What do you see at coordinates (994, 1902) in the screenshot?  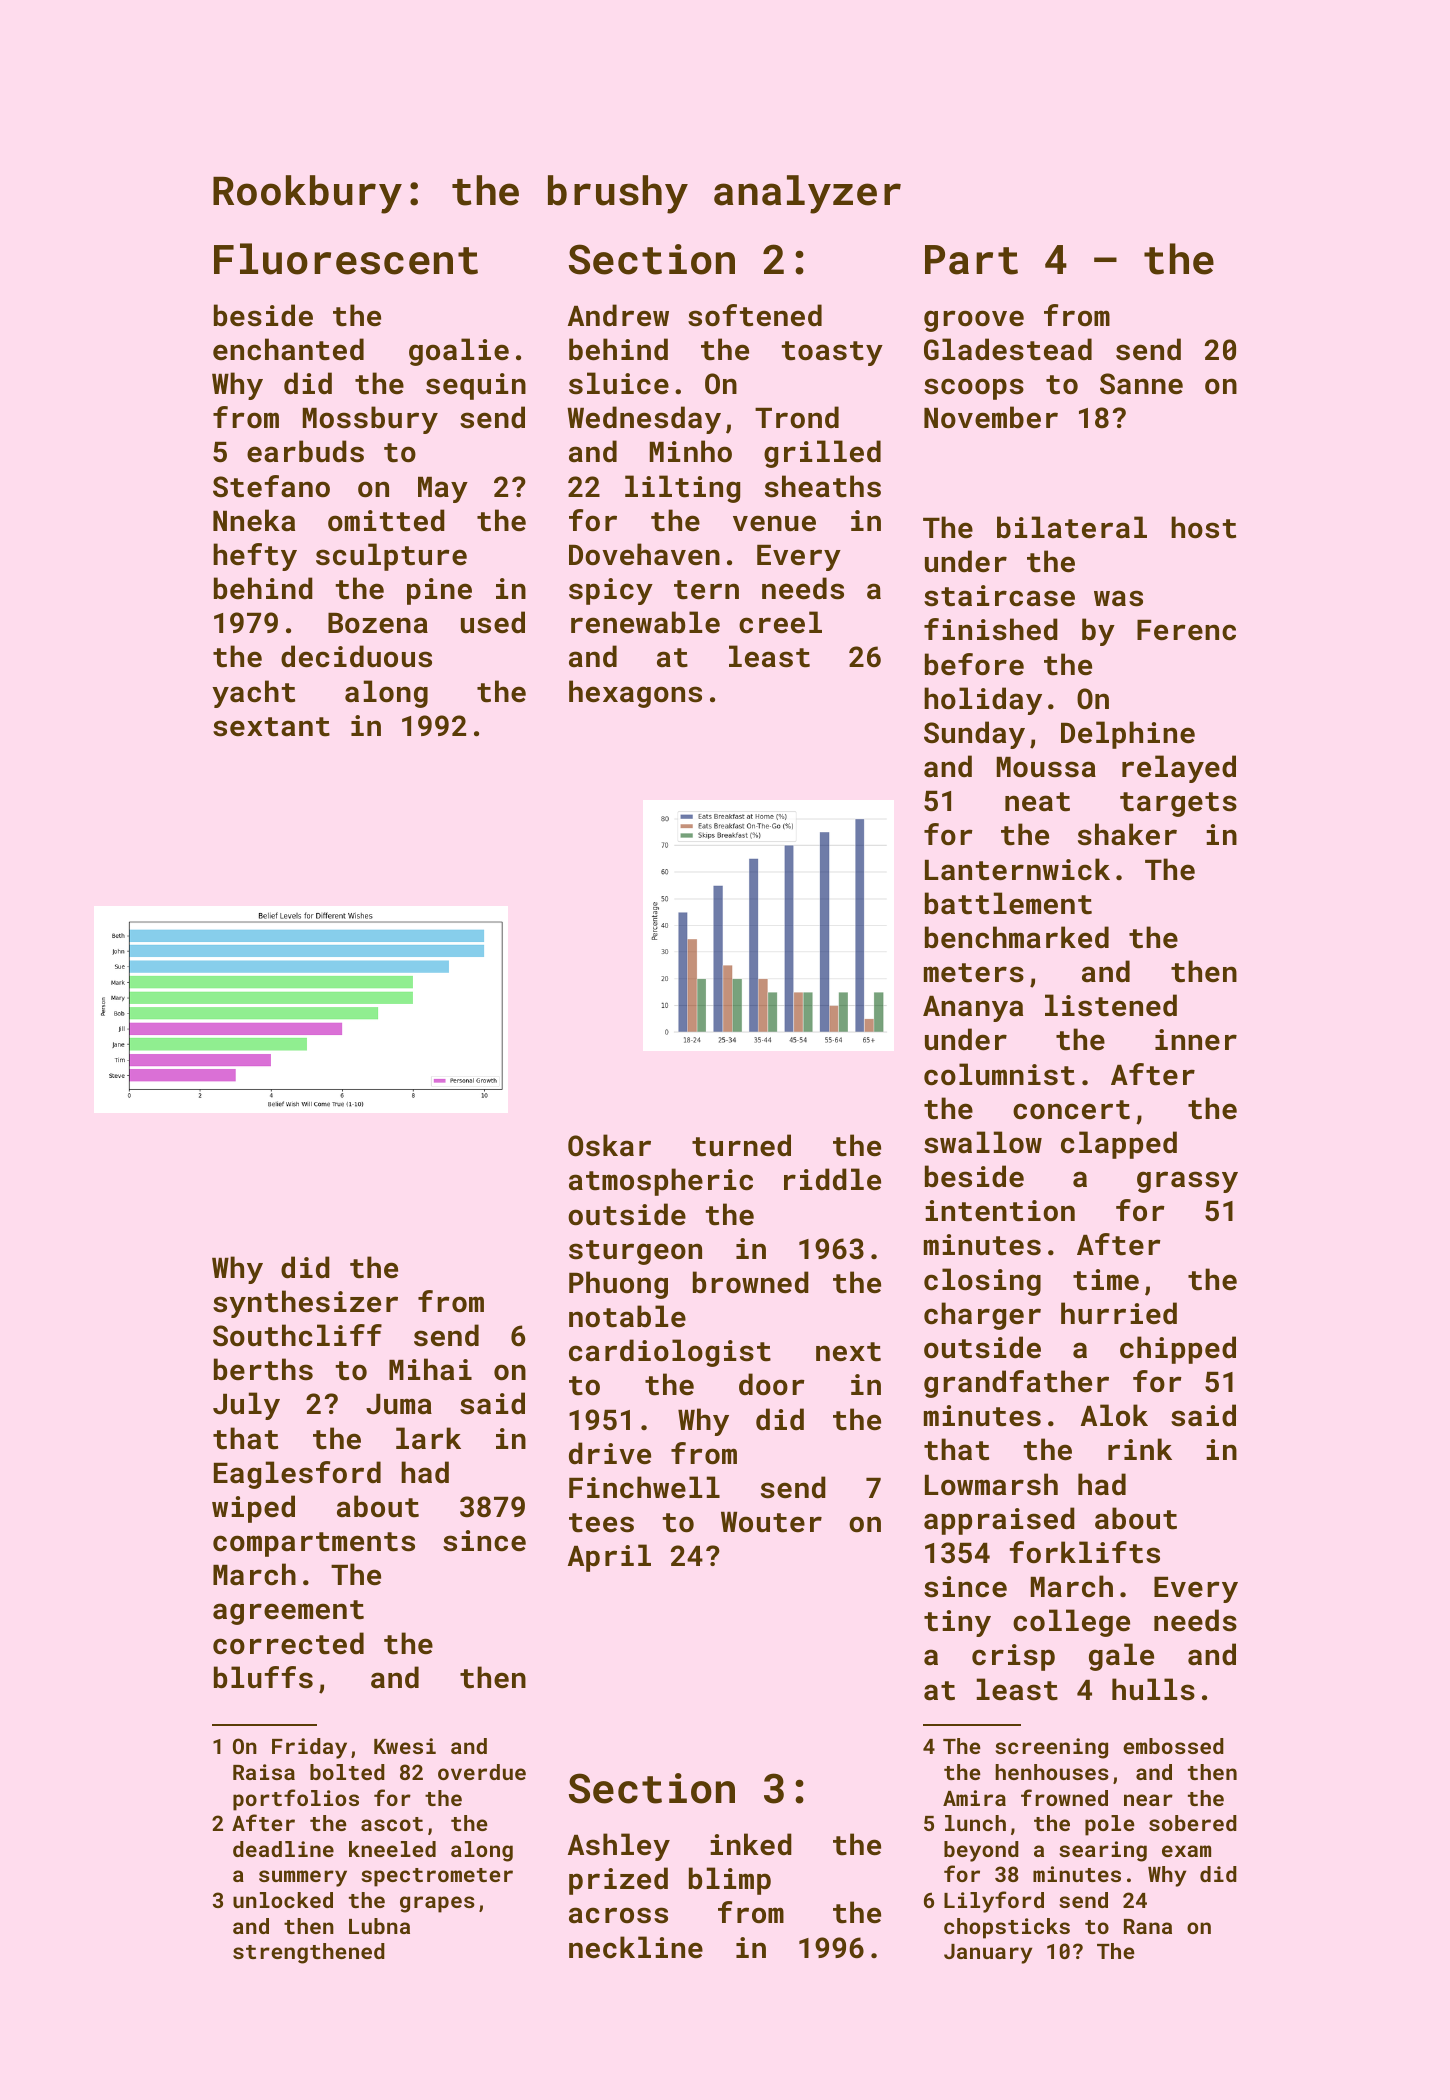 I see `Lilyford` at bounding box center [994, 1902].
